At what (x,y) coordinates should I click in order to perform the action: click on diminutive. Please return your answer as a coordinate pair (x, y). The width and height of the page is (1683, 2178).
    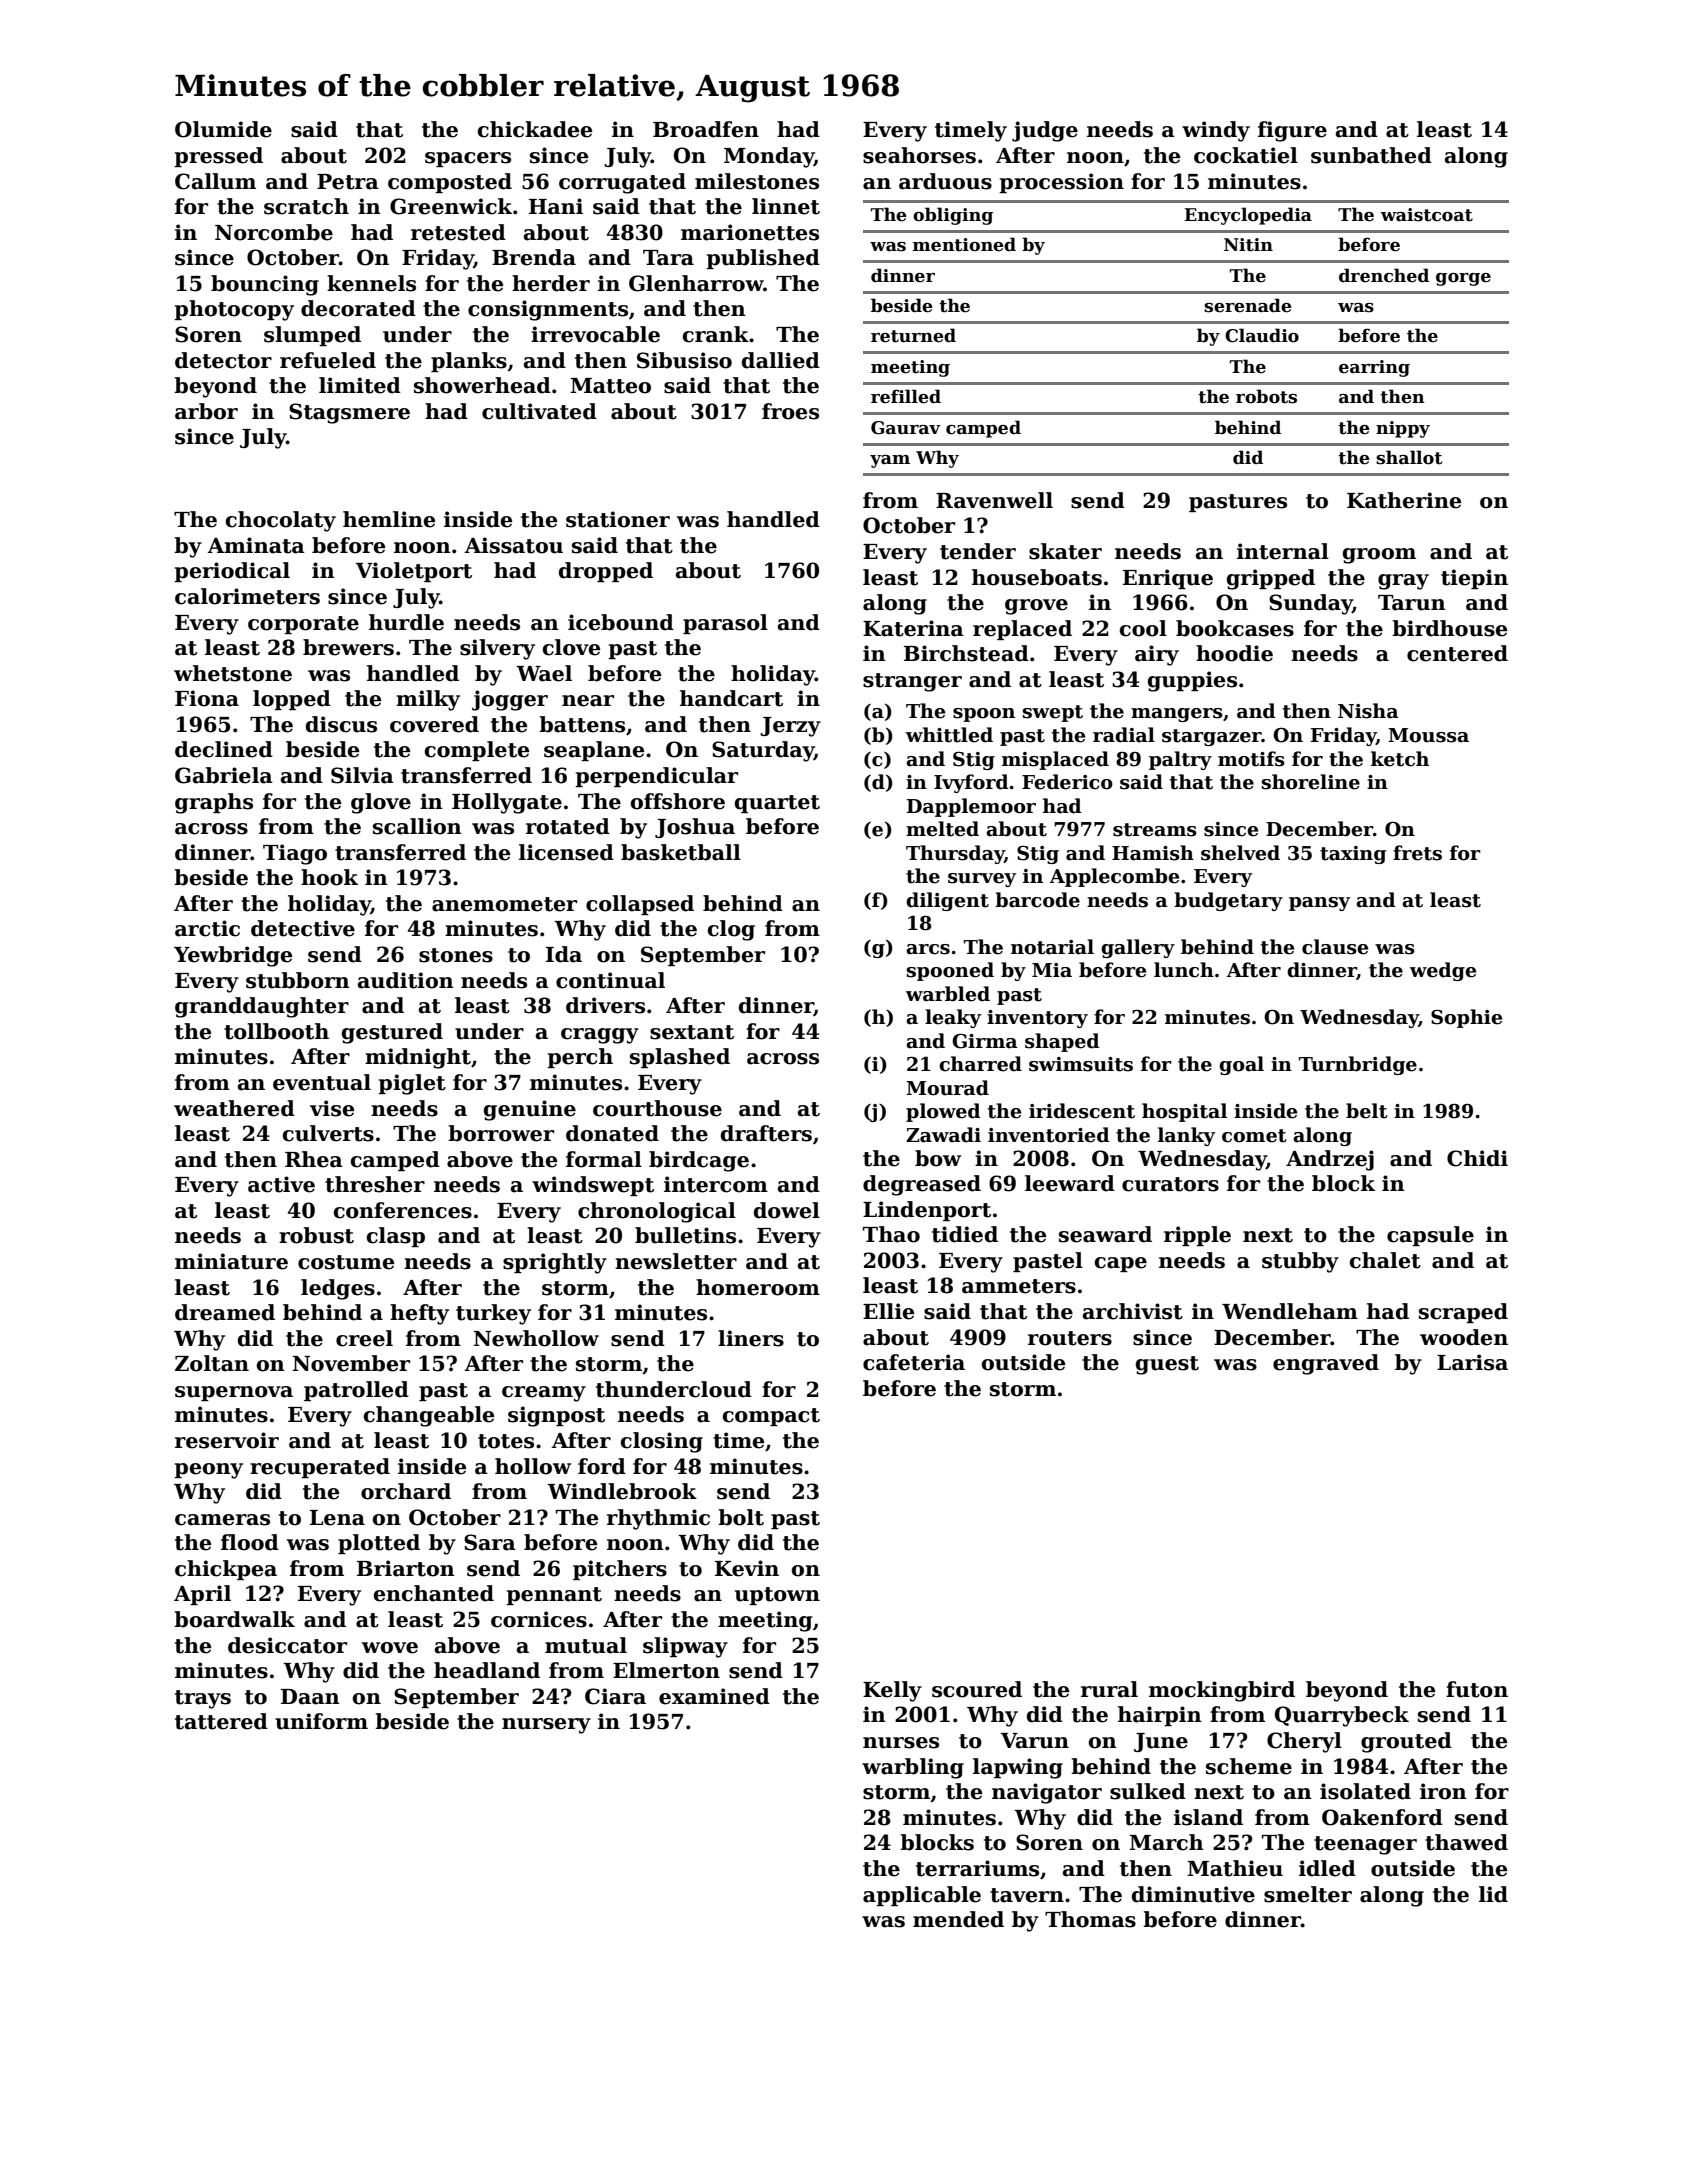
    Looking at the image, I should click on (1193, 1894).
